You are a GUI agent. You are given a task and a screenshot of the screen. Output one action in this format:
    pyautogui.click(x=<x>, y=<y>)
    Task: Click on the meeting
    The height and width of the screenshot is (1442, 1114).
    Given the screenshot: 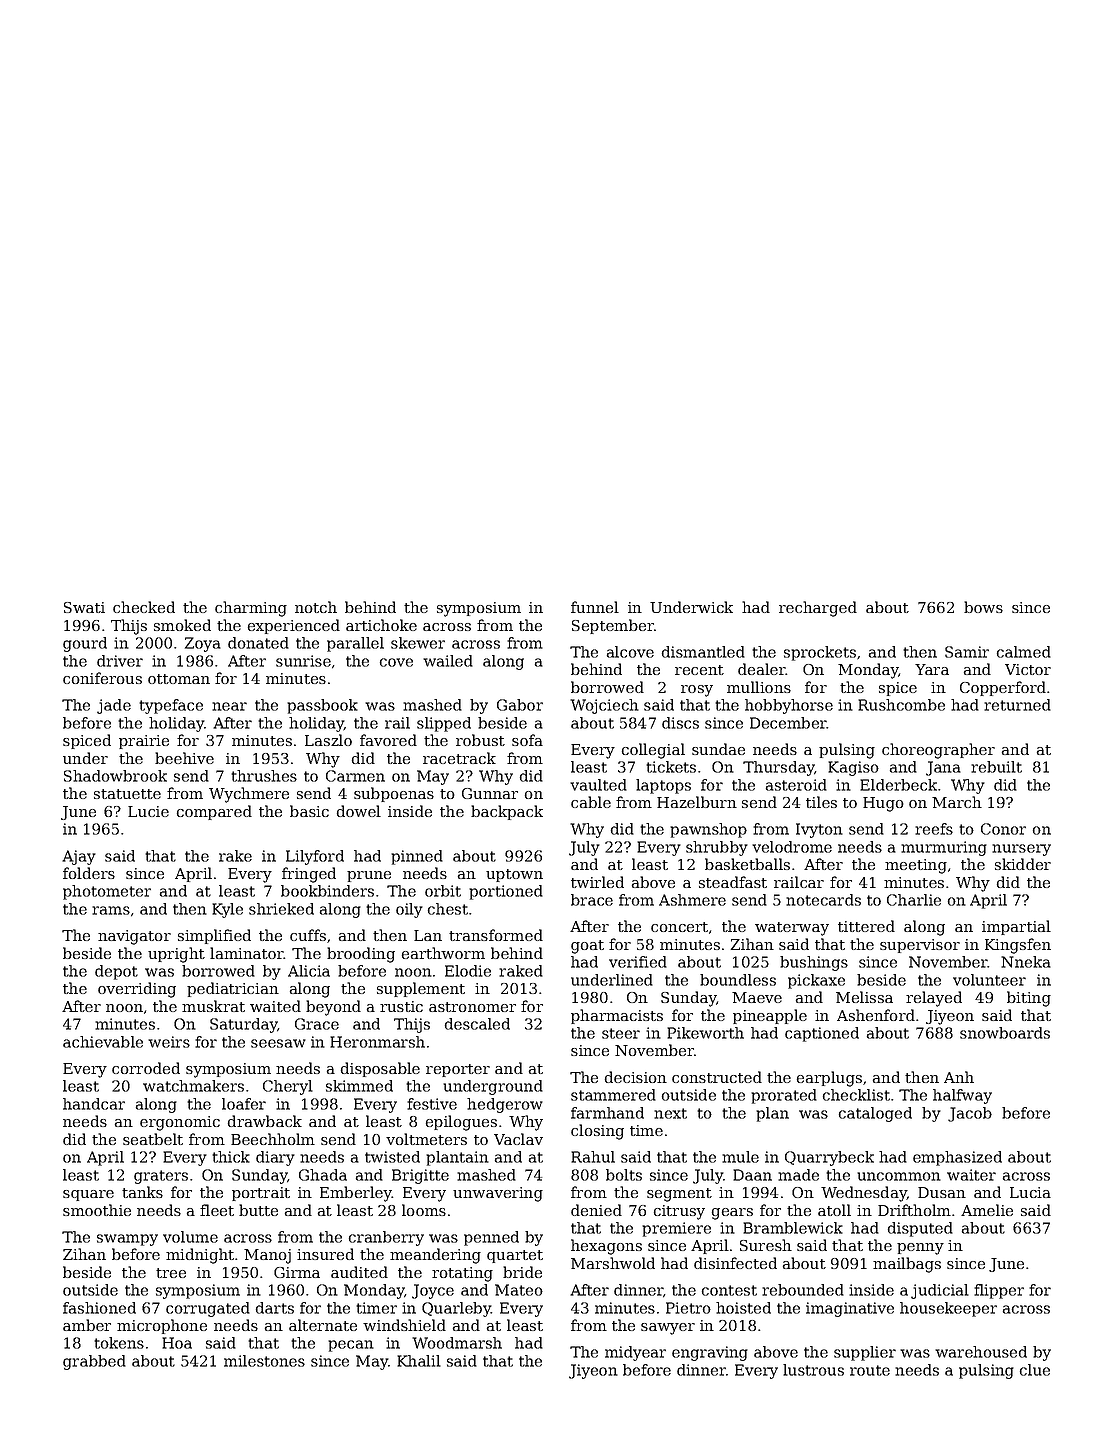 What is the action you would take?
    pyautogui.click(x=916, y=866)
